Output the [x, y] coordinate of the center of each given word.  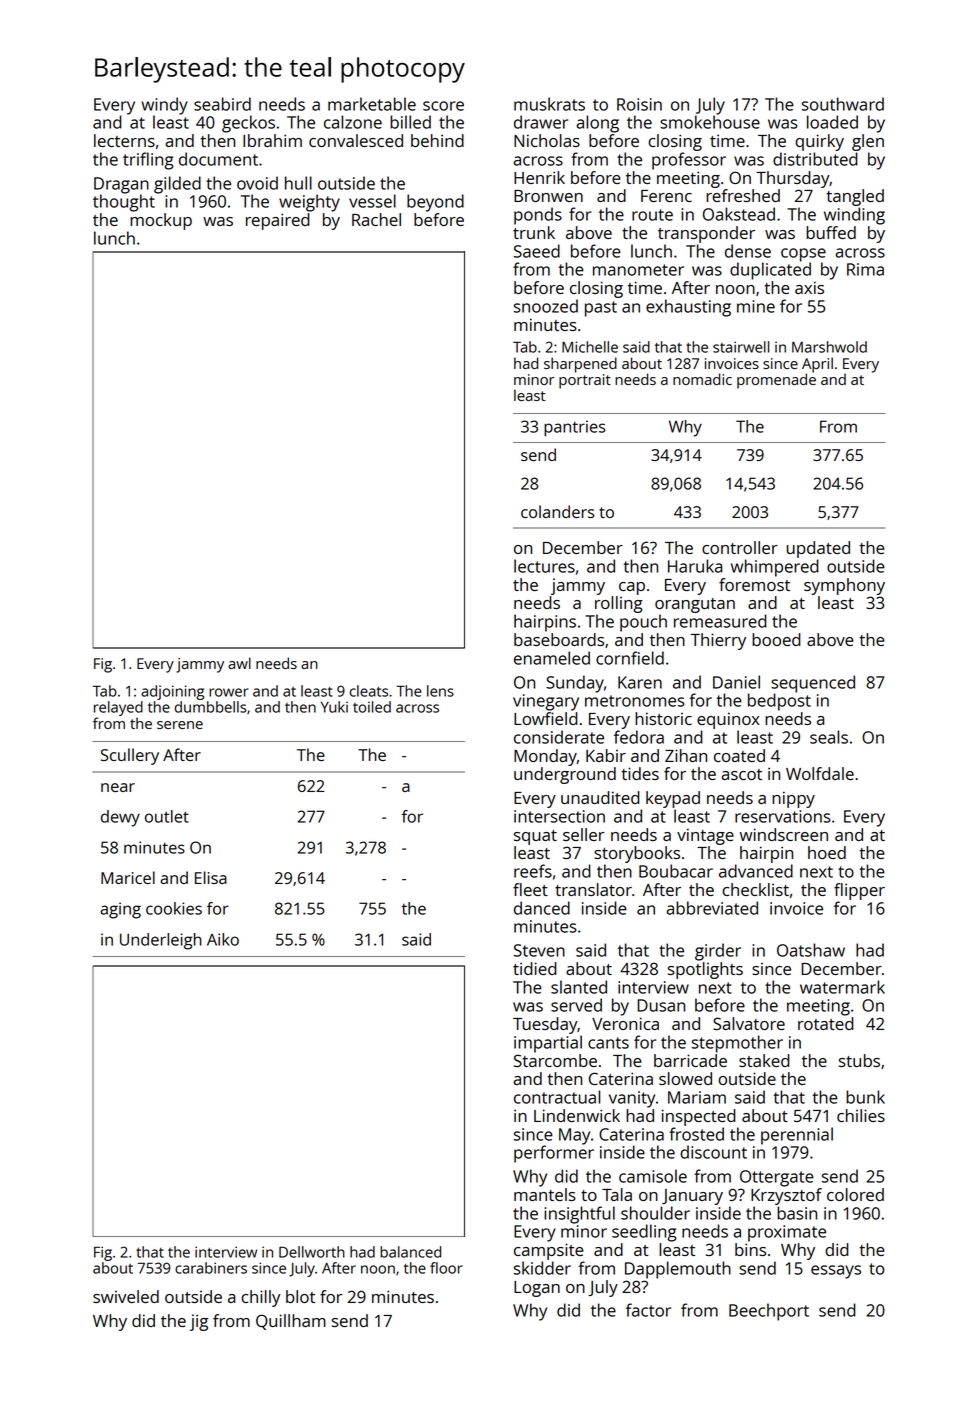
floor [446, 1268]
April [817, 365]
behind [437, 140]
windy [164, 106]
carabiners [211, 1268]
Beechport [769, 1312]
